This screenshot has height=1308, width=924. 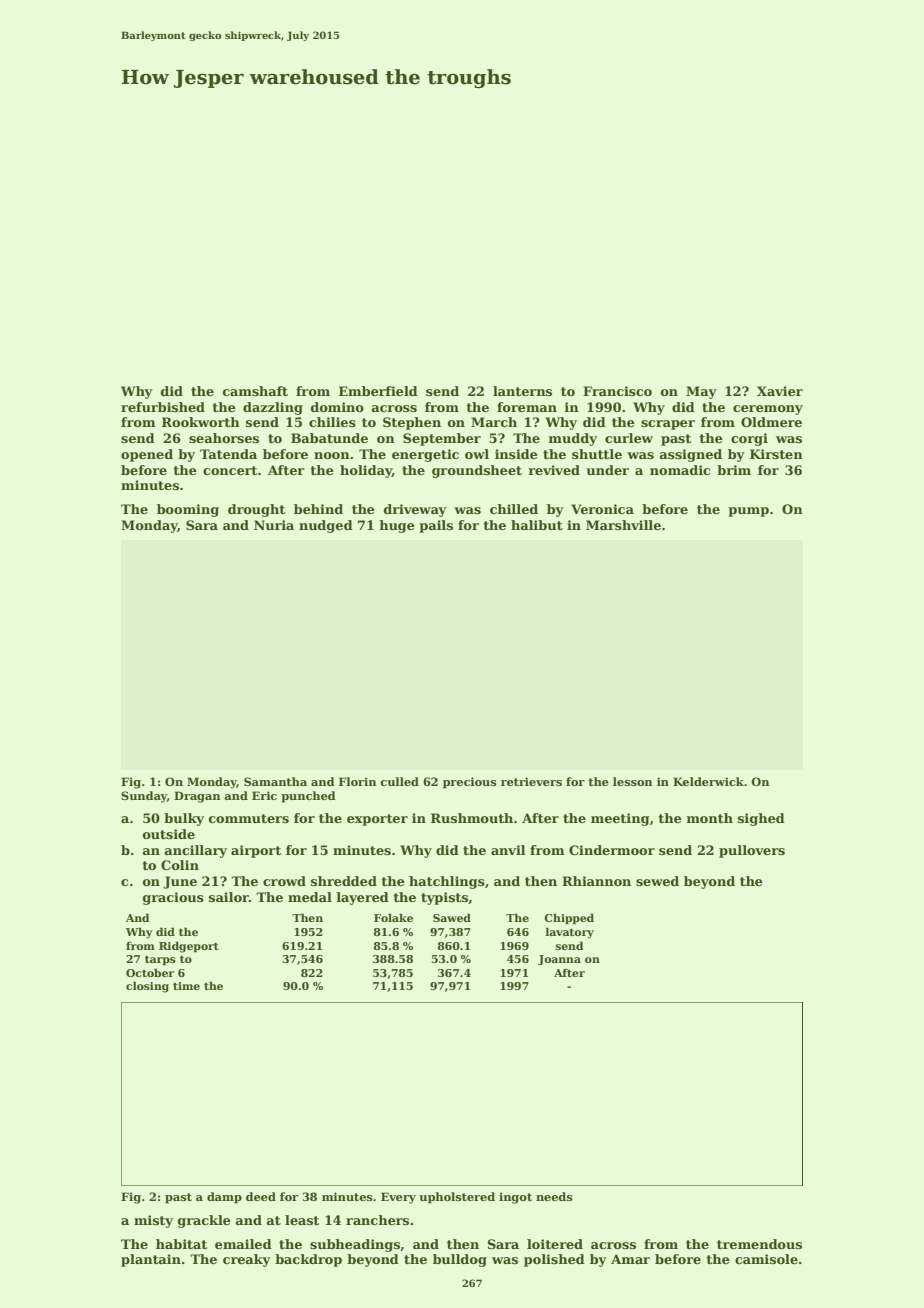 What do you see at coordinates (522, 391) in the screenshot?
I see `lanterns` at bounding box center [522, 391].
